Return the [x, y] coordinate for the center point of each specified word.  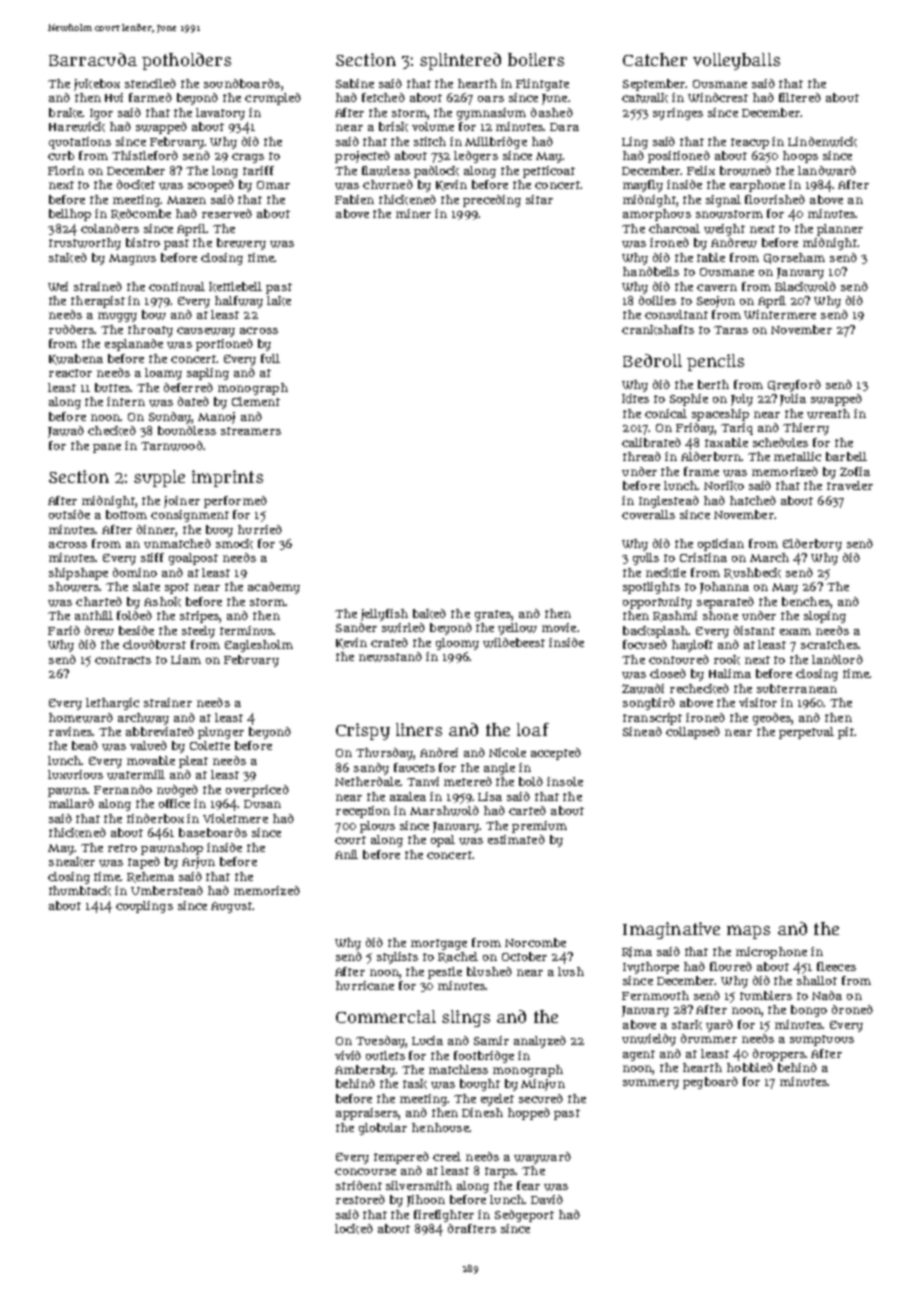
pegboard [710, 1083]
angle [499, 769]
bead [85, 745]
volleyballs [736, 61]
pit [846, 733]
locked [354, 1229]
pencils [715, 362]
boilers [536, 59]
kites [635, 399]
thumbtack [80, 891]
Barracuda [93, 59]
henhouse [440, 1127]
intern [126, 401]
